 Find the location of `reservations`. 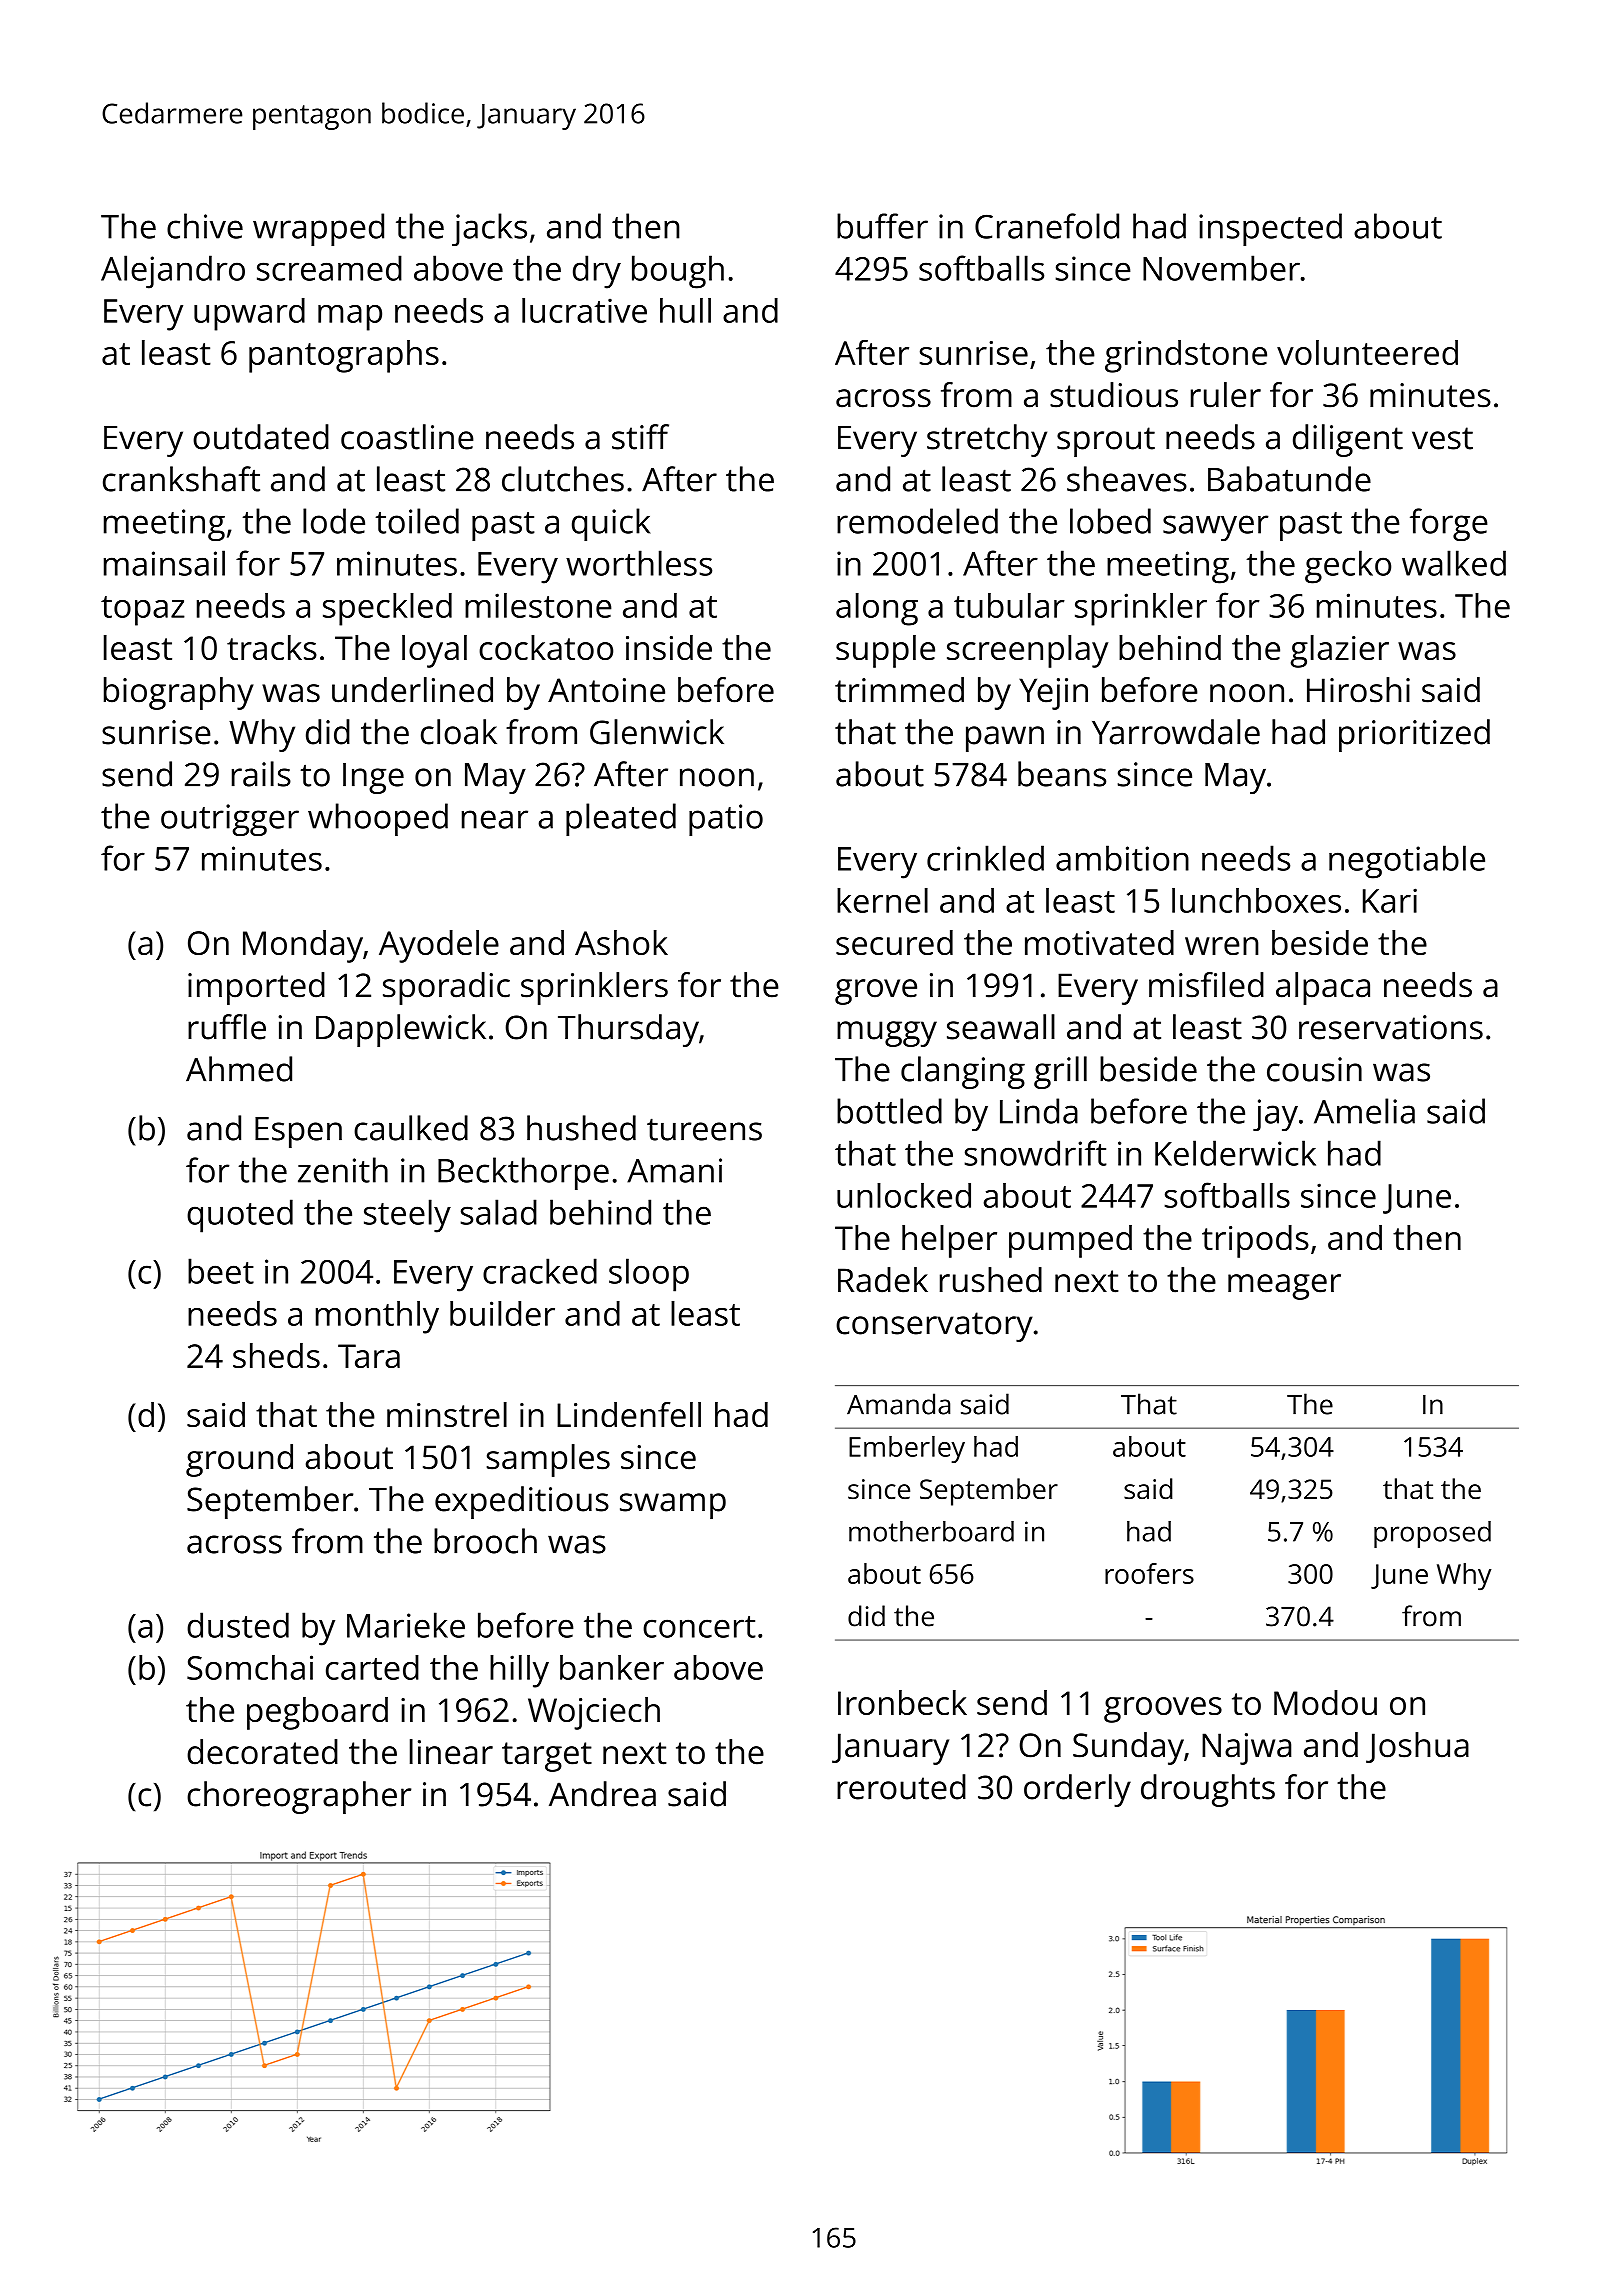

reservations is located at coordinates (1391, 1027).
